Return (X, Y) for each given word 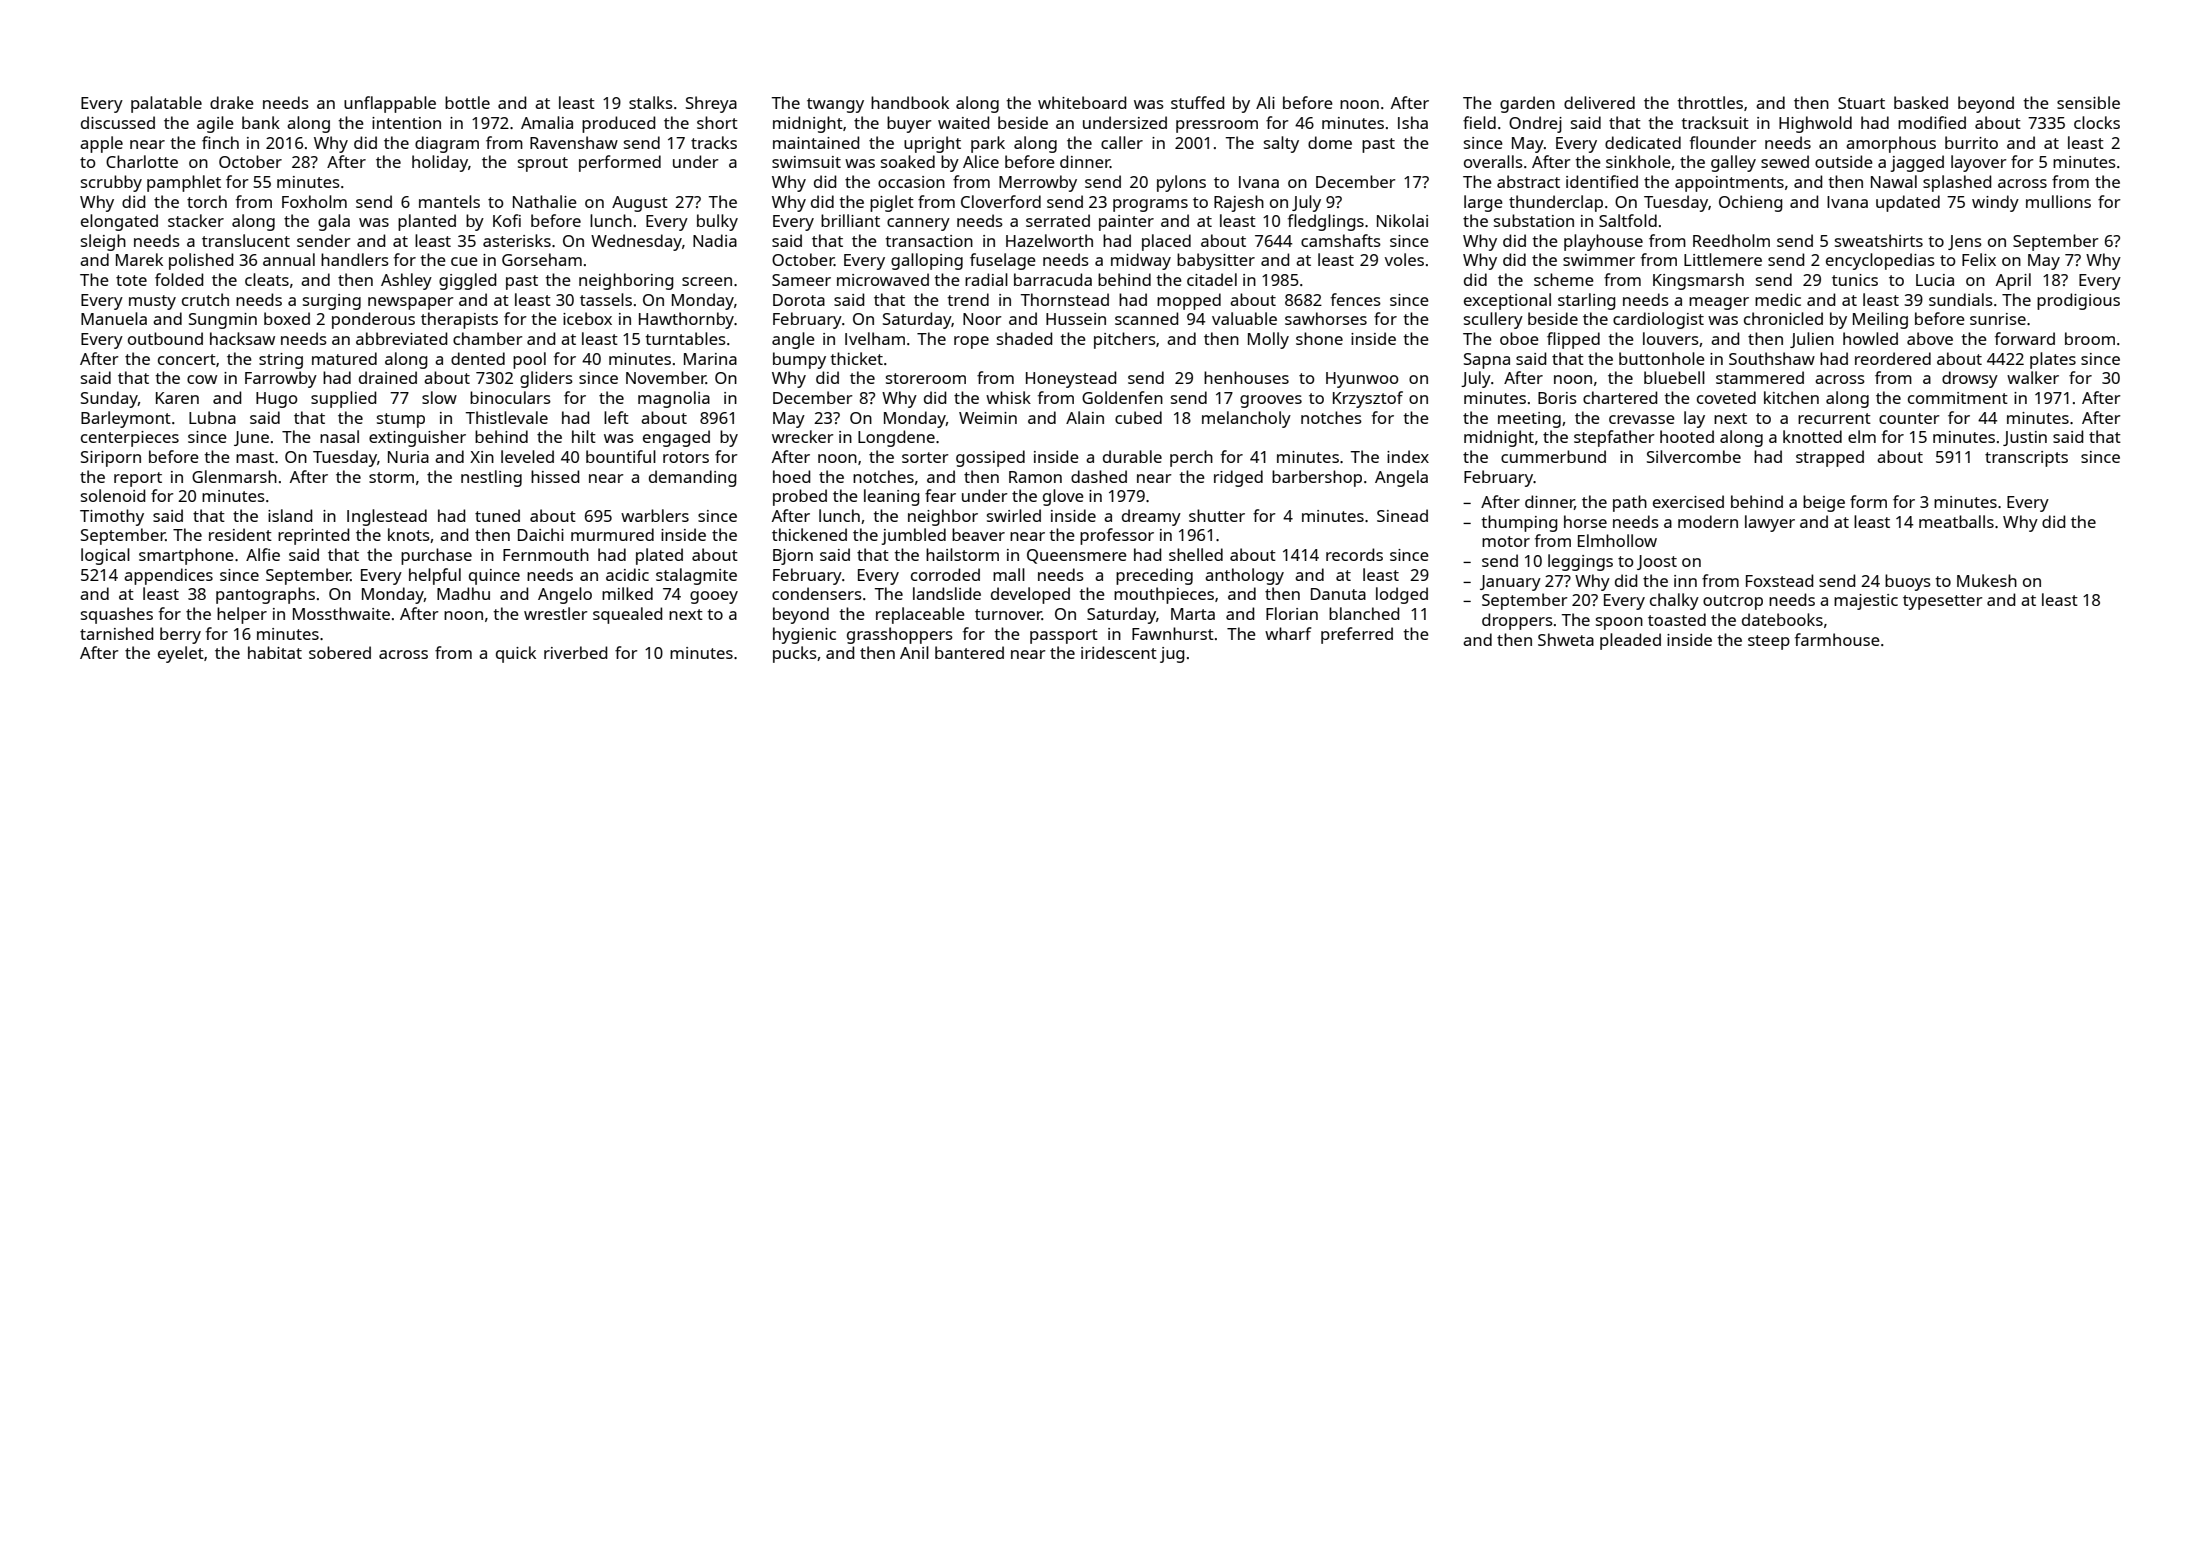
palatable (166, 104)
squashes (117, 615)
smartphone (186, 556)
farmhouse (1837, 639)
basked (1921, 102)
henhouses (1246, 377)
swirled (1014, 515)
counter (1909, 418)
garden (1527, 104)
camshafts (1341, 240)
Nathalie (545, 201)
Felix (1979, 259)
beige (1824, 503)
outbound (165, 338)
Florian (1292, 613)
